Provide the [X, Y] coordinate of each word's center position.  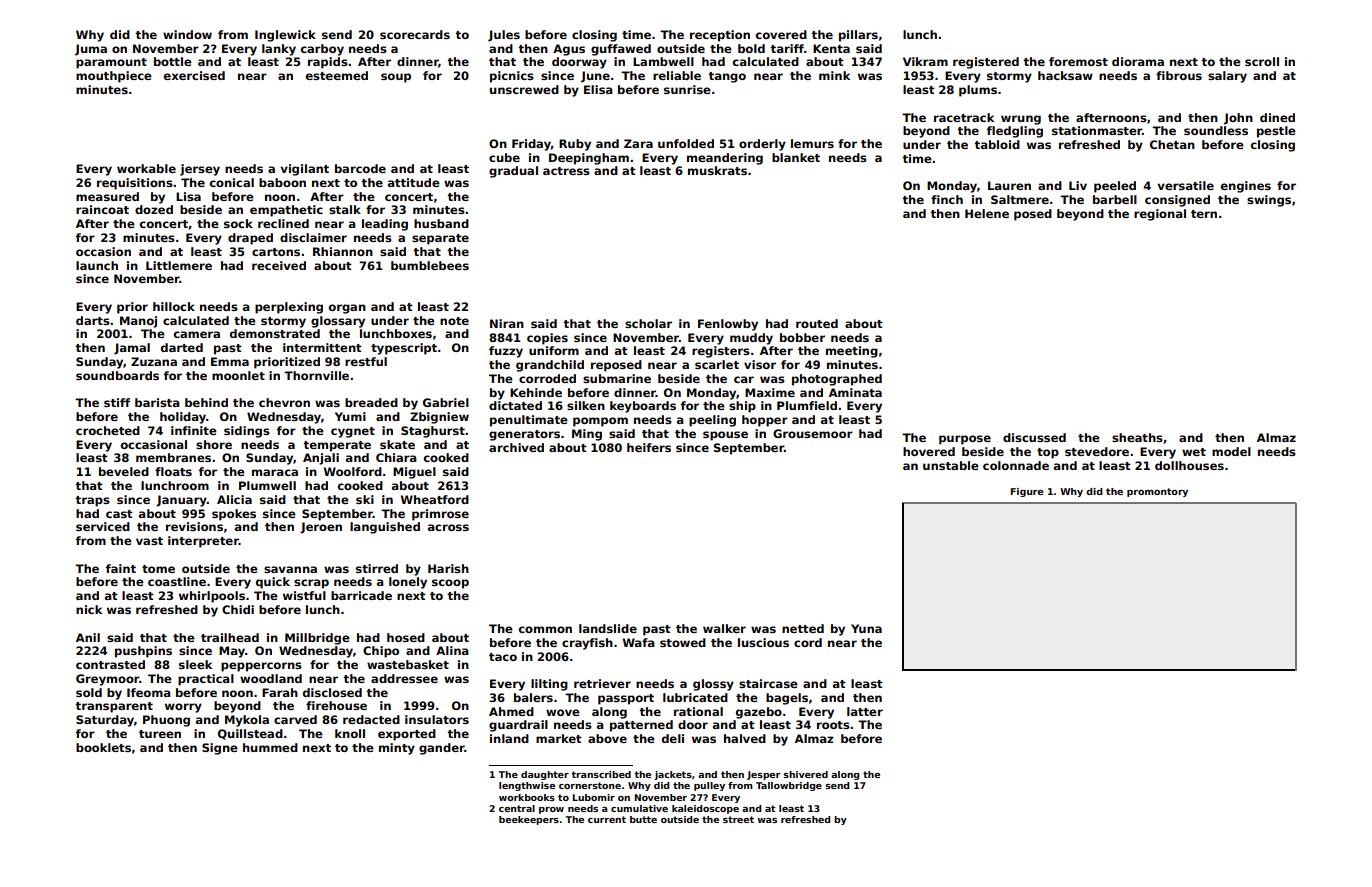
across [448, 527]
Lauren [1009, 185]
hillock [174, 306]
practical [206, 680]
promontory [1157, 492]
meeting [852, 352]
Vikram [925, 61]
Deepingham [589, 159]
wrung [1021, 120]
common [545, 629]
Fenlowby [728, 325]
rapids [328, 63]
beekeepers [529, 820]
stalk [345, 209]
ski [365, 499]
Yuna [866, 628]
